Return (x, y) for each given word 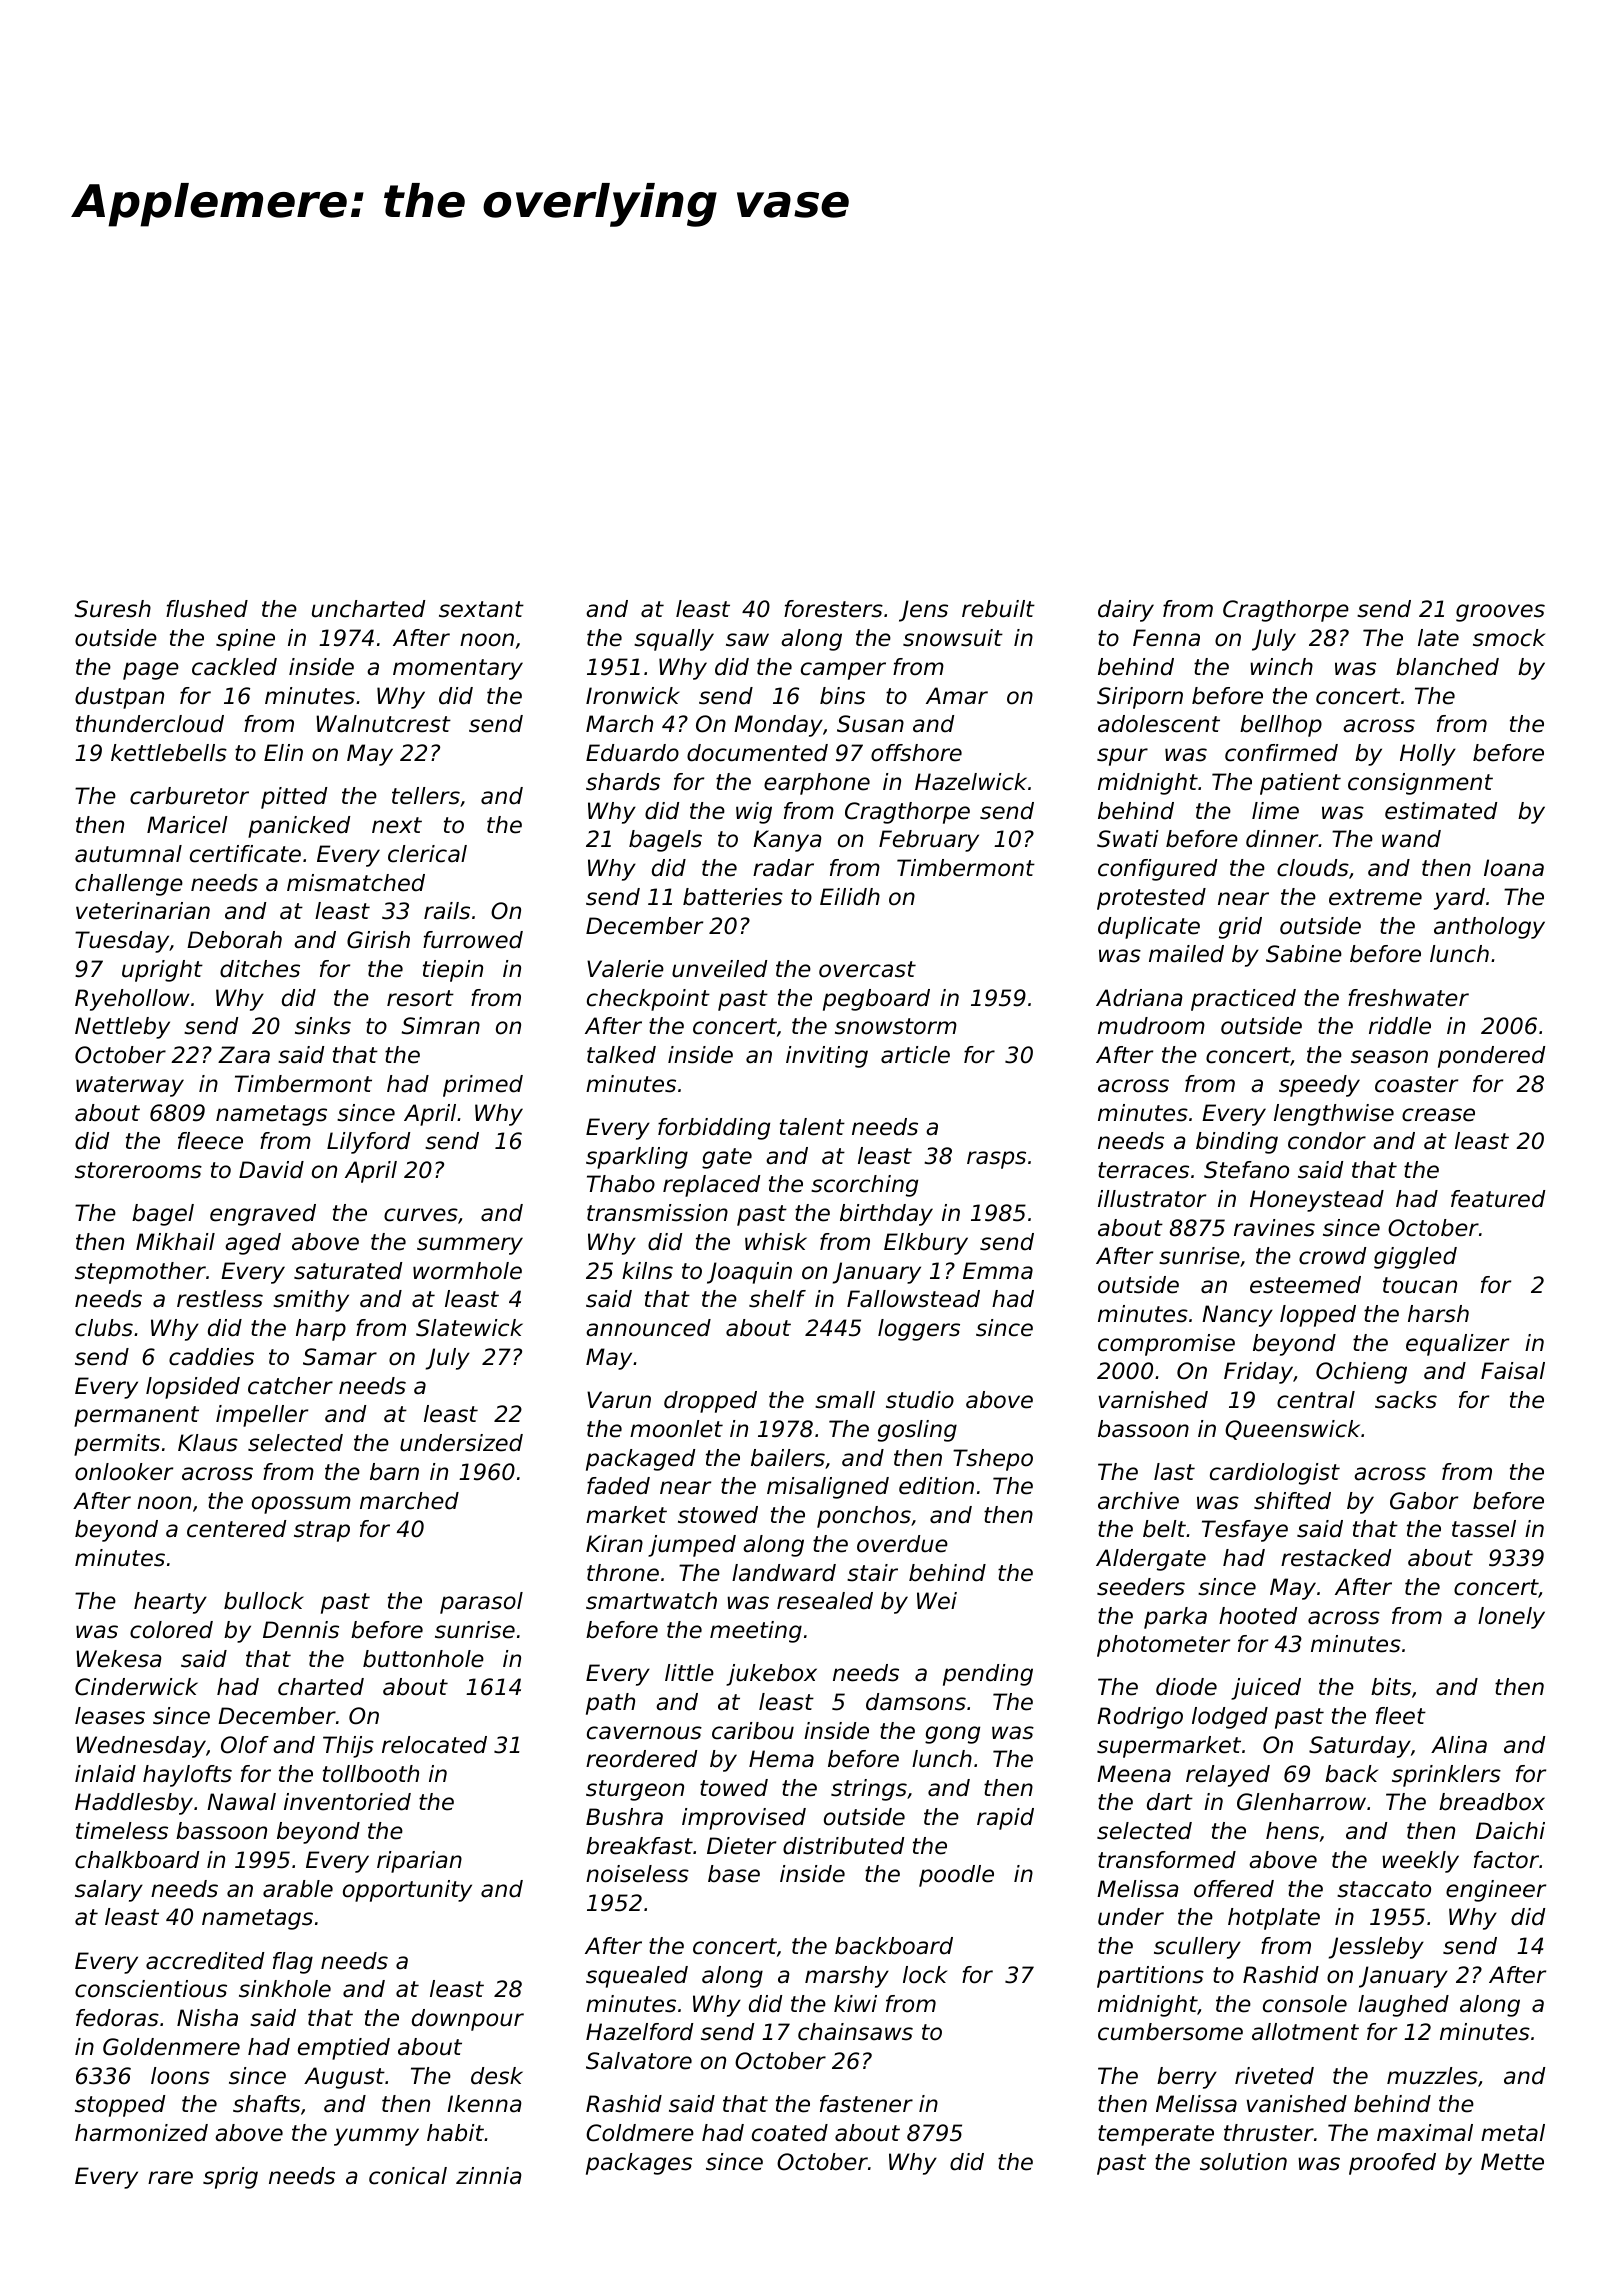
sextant (481, 609)
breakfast (639, 1846)
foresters (833, 609)
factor (1506, 1860)
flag (293, 1963)
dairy (1126, 611)
